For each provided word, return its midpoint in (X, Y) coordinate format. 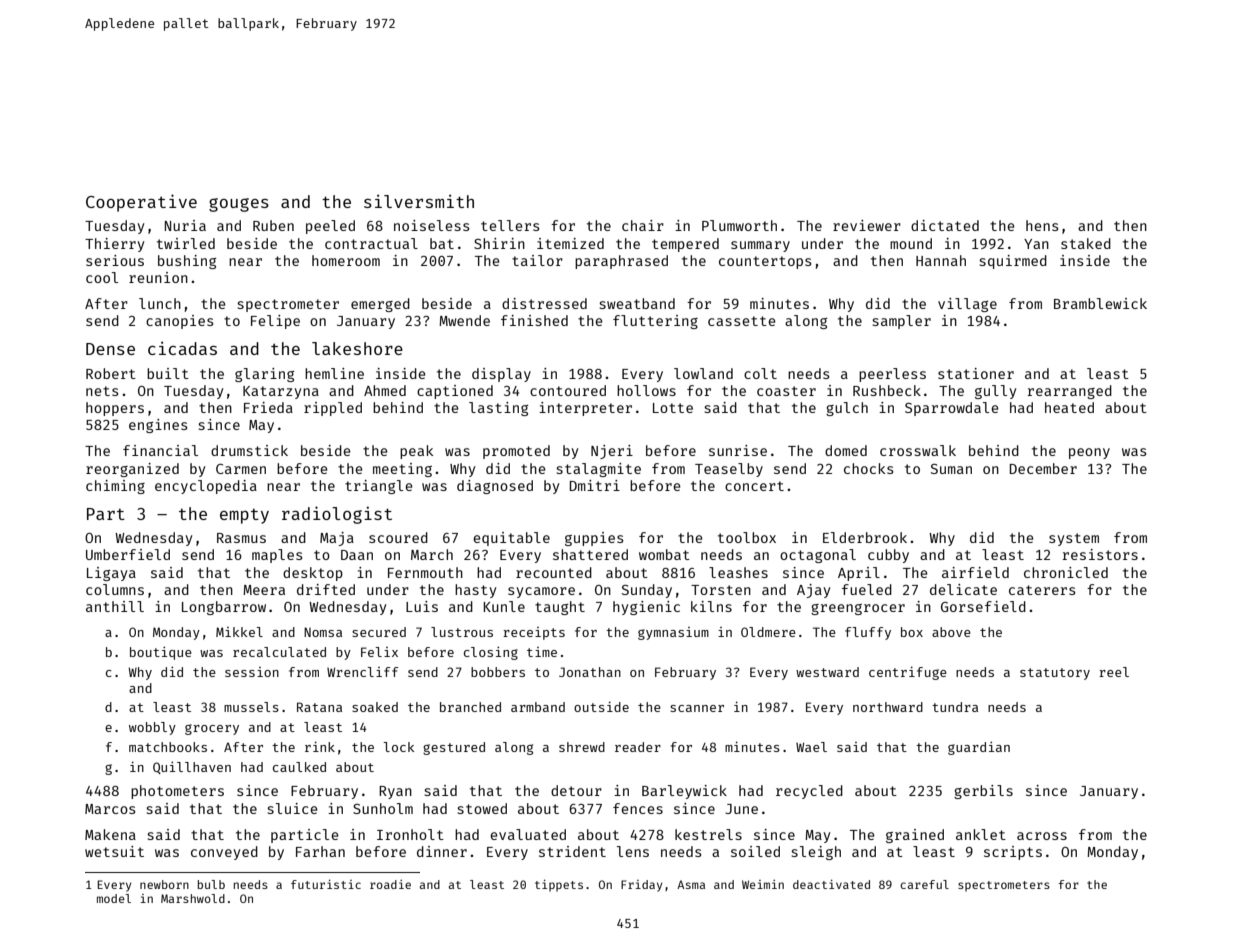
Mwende (464, 320)
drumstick (249, 450)
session (252, 672)
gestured (454, 748)
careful (924, 884)
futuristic (326, 884)
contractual (371, 243)
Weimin (763, 884)
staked (1086, 243)
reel (1114, 672)
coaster (786, 391)
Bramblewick (1100, 303)
